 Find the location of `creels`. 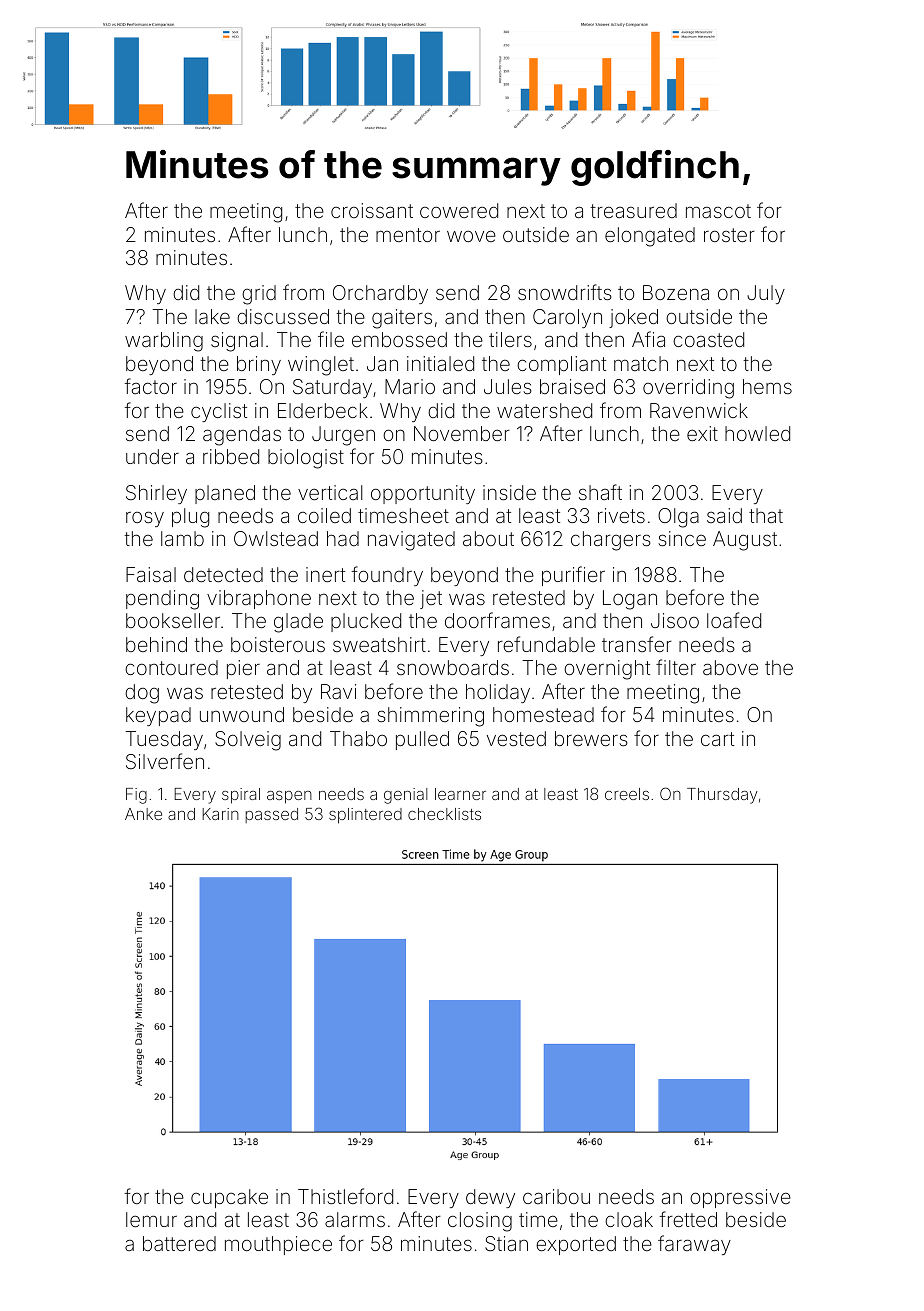

creels is located at coordinates (627, 794).
